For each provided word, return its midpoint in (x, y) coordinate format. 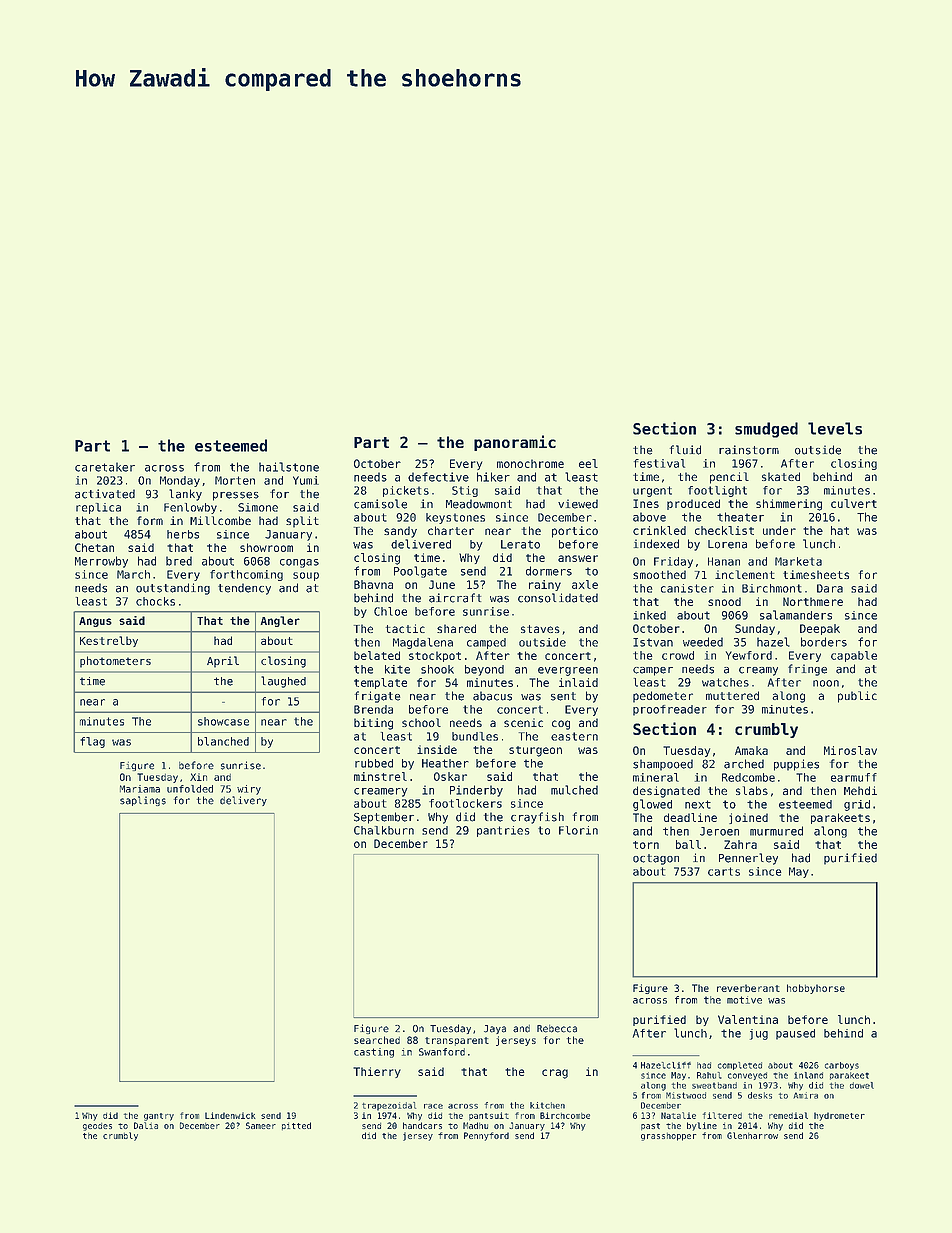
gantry (159, 1117)
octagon (656, 859)
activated (105, 494)
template (380, 683)
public (857, 697)
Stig (465, 491)
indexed (656, 544)
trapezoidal (389, 1106)
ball (688, 844)
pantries (503, 831)
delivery (243, 801)
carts (724, 871)
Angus (95, 622)
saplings (143, 801)
